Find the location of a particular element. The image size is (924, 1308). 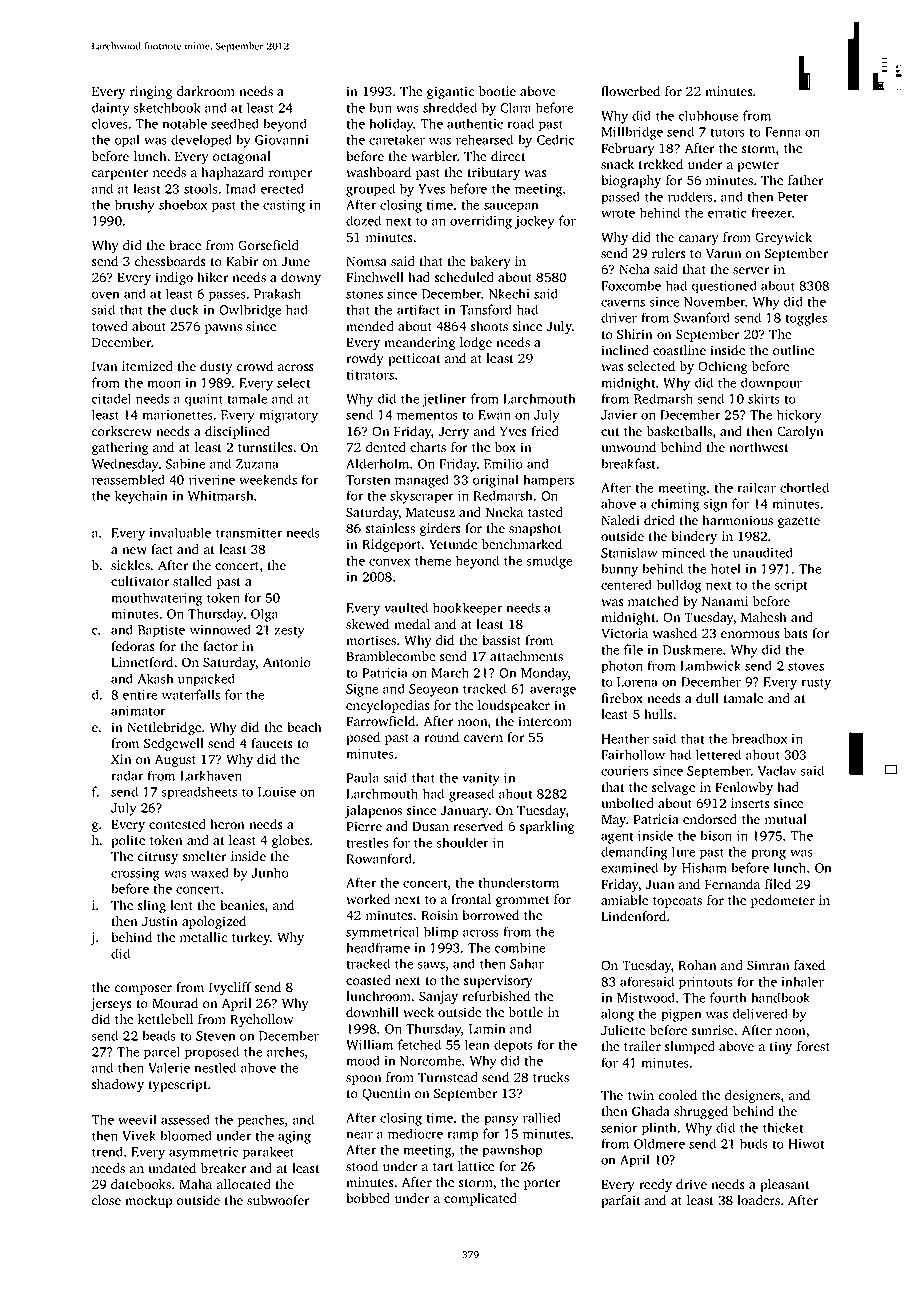

assessed is located at coordinates (185, 1119).
